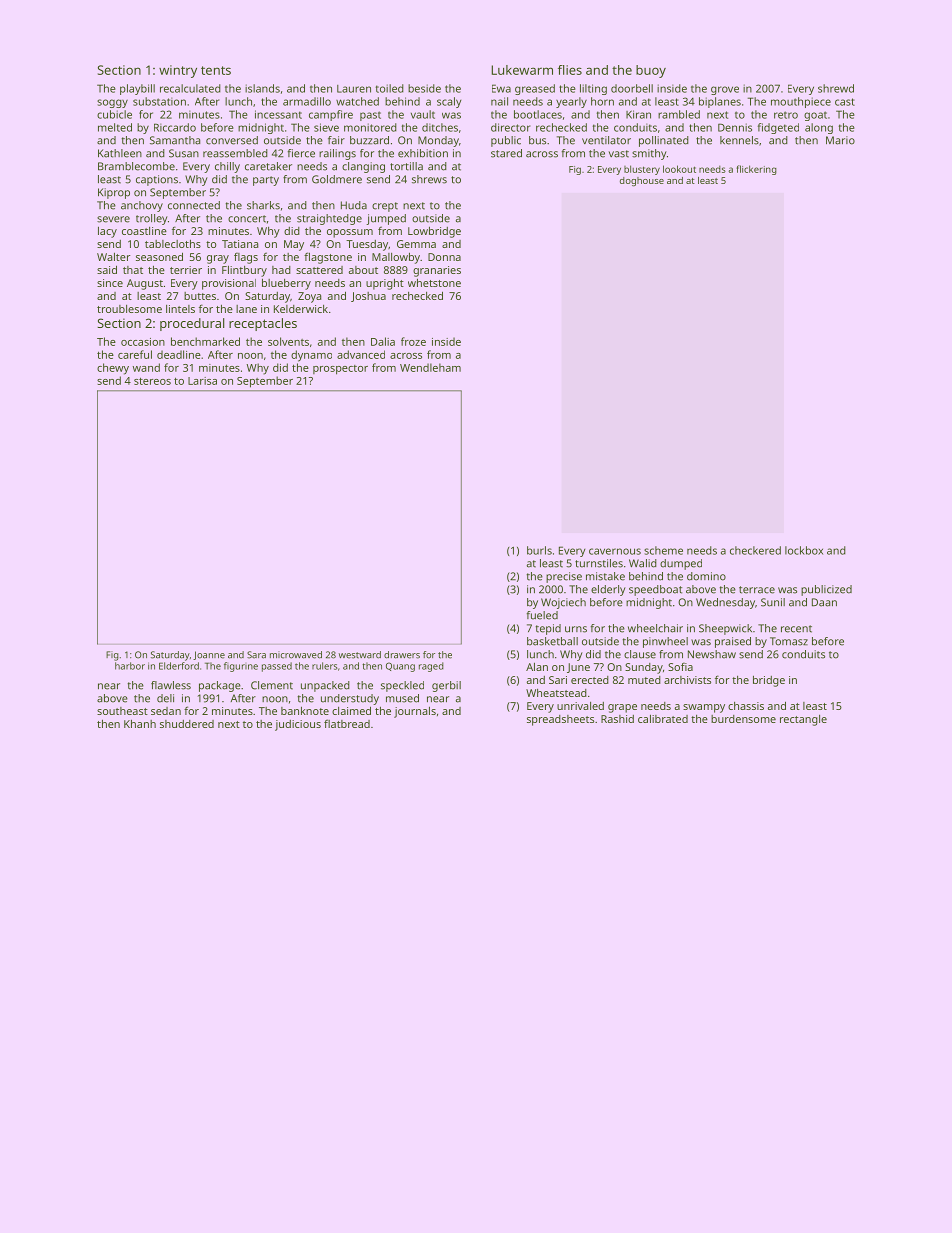 The image size is (952, 1233). What do you see at coordinates (129, 309) in the page?
I see `troublesome` at bounding box center [129, 309].
